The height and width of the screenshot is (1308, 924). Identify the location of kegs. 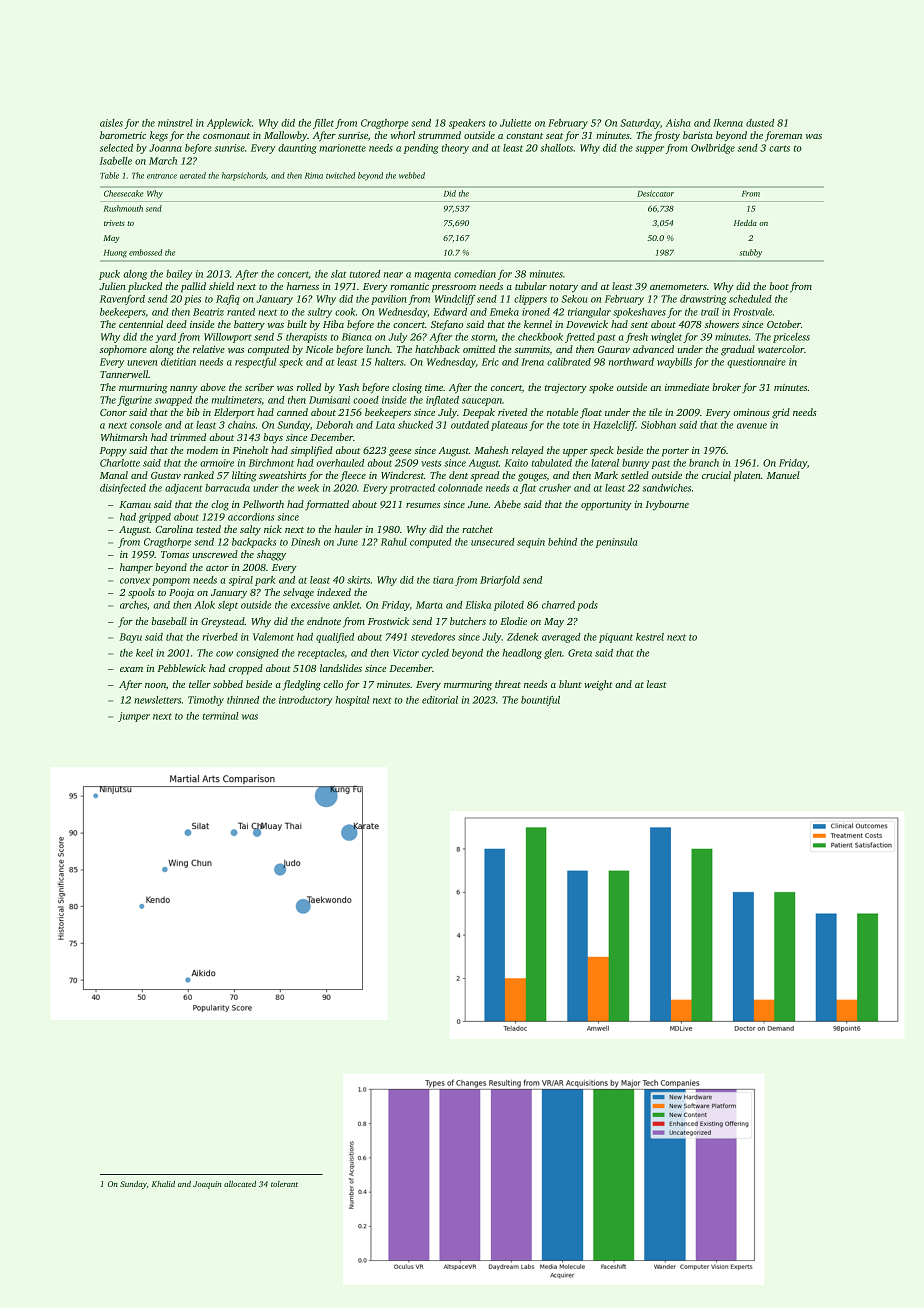
(159, 136).
